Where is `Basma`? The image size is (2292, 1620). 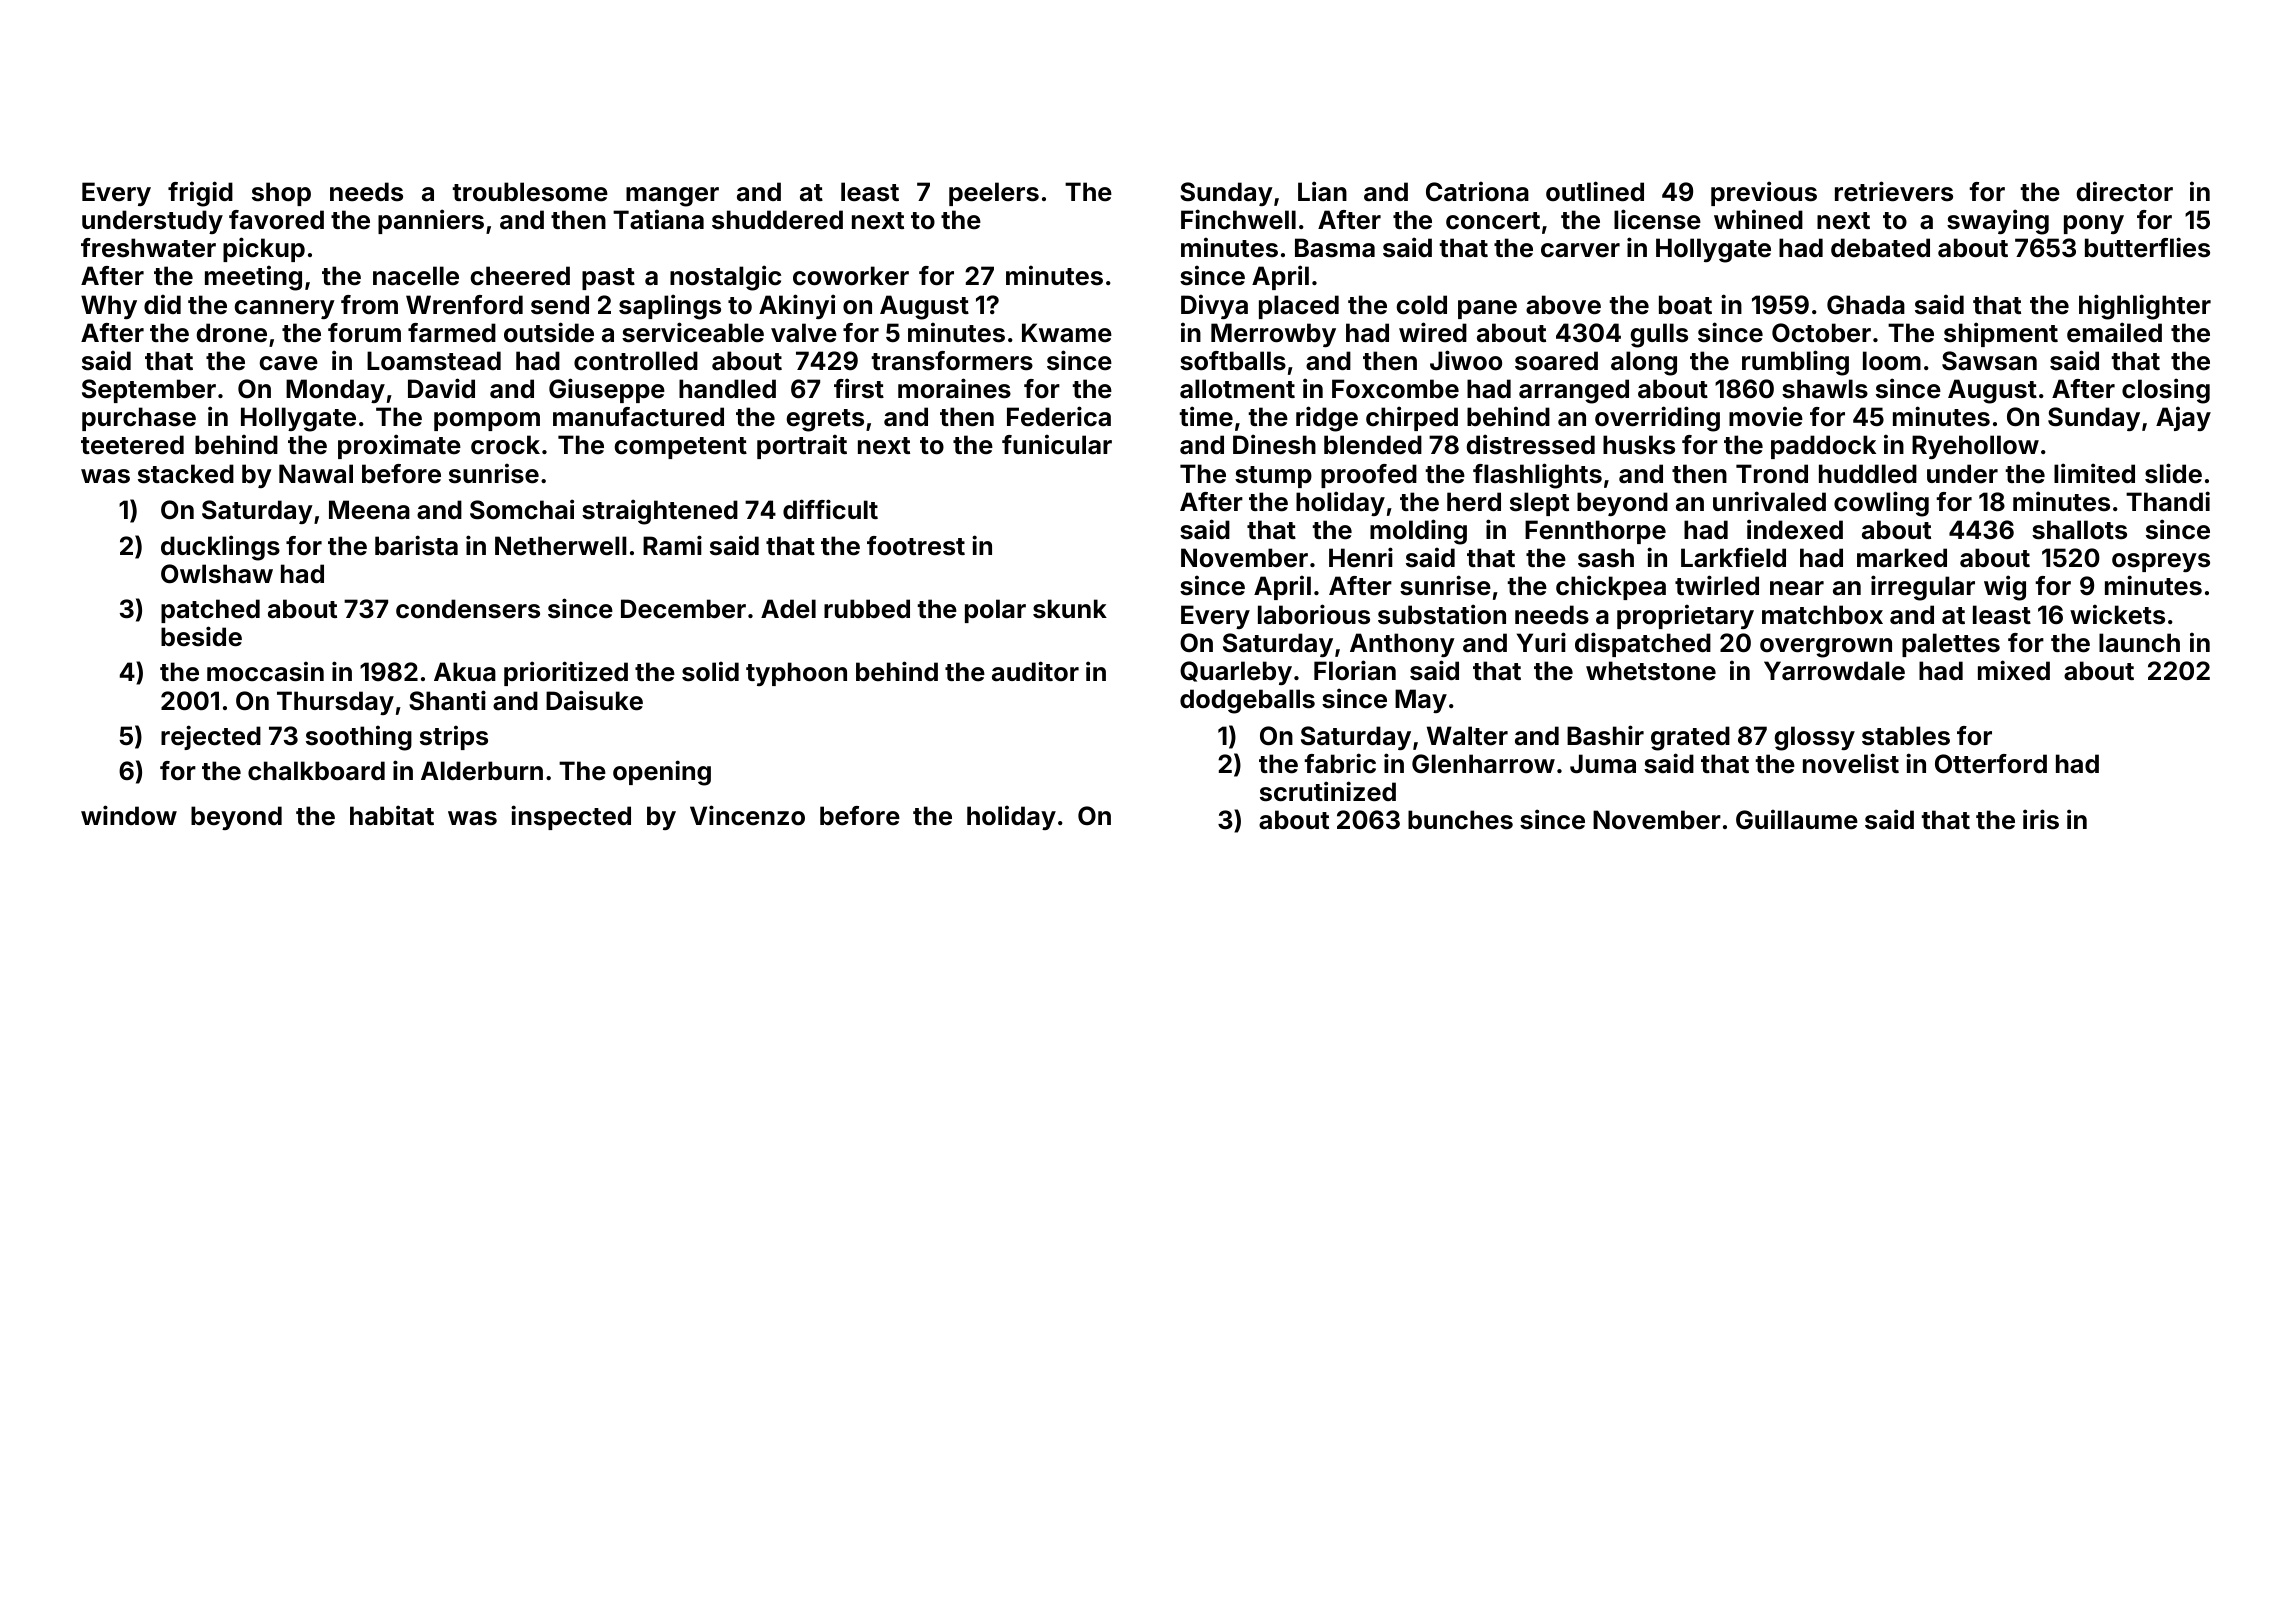
Basma is located at coordinates (1335, 248).
